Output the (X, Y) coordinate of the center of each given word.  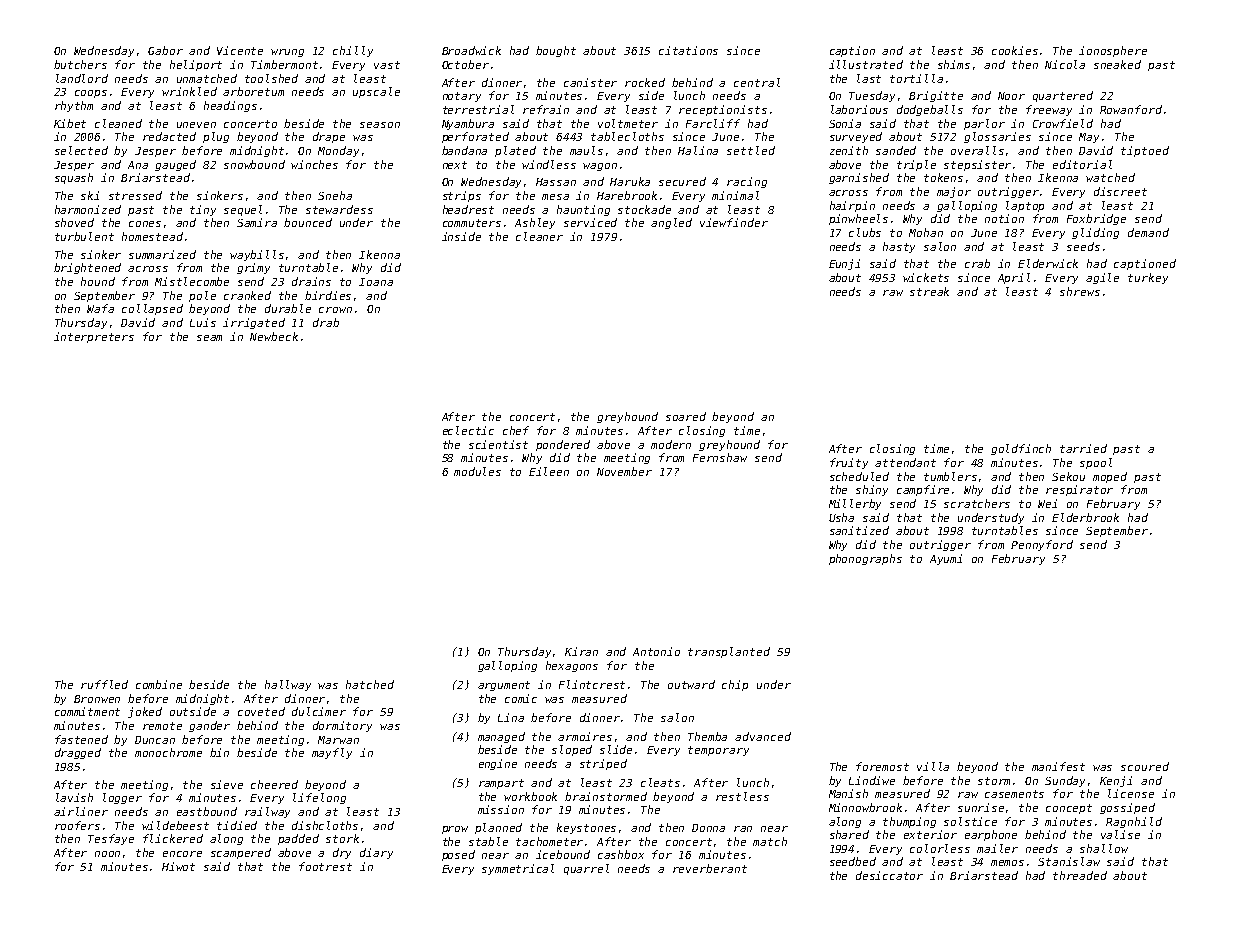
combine (159, 684)
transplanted (729, 652)
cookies (1015, 50)
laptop (1025, 206)
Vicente (240, 50)
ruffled (104, 684)
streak (929, 291)
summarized (162, 254)
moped (1110, 477)
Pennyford (1042, 545)
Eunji (844, 264)
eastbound (207, 811)
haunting (583, 210)
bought (556, 51)
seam (209, 338)
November (624, 471)
